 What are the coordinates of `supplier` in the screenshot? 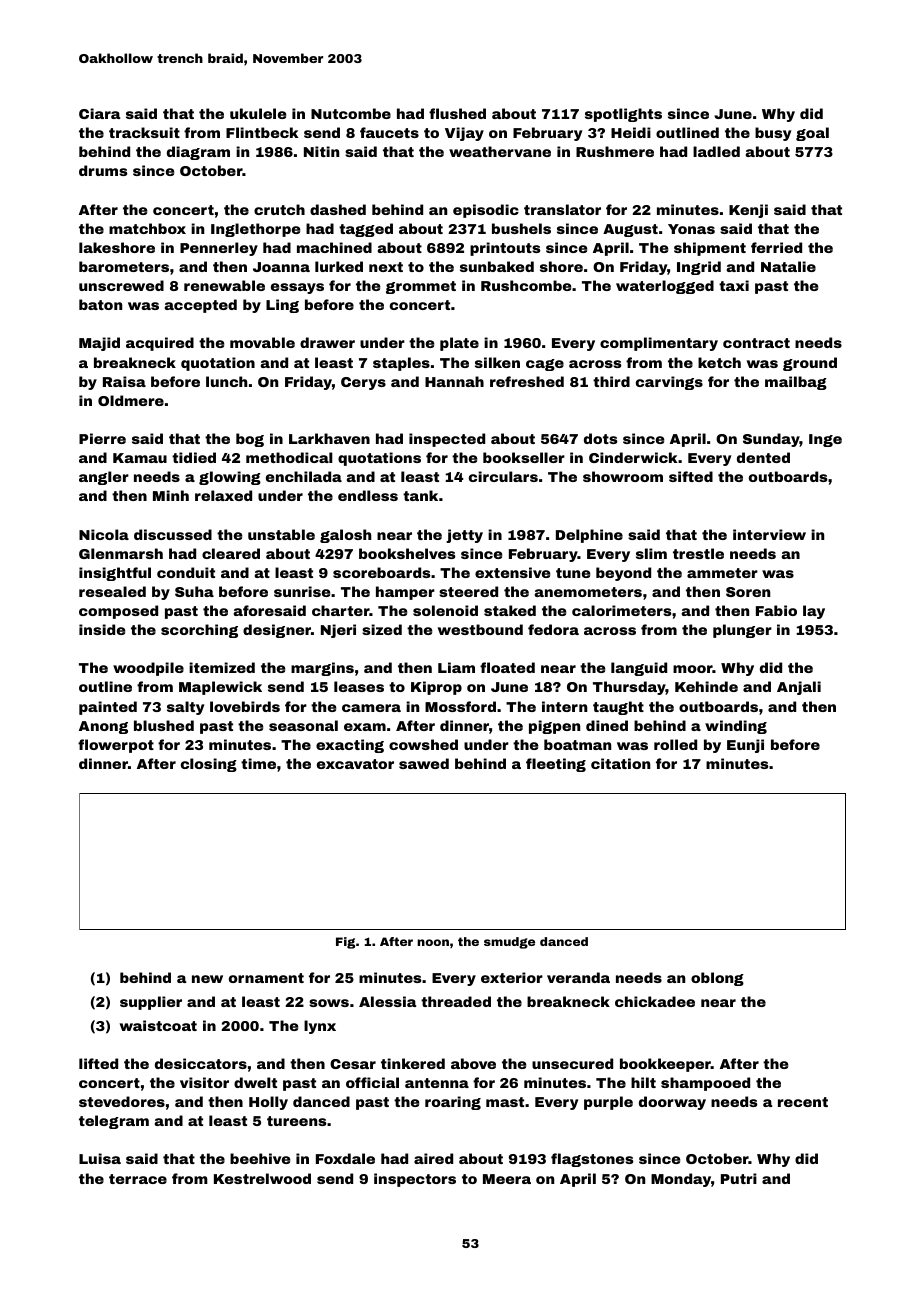 It's located at (151, 1003).
